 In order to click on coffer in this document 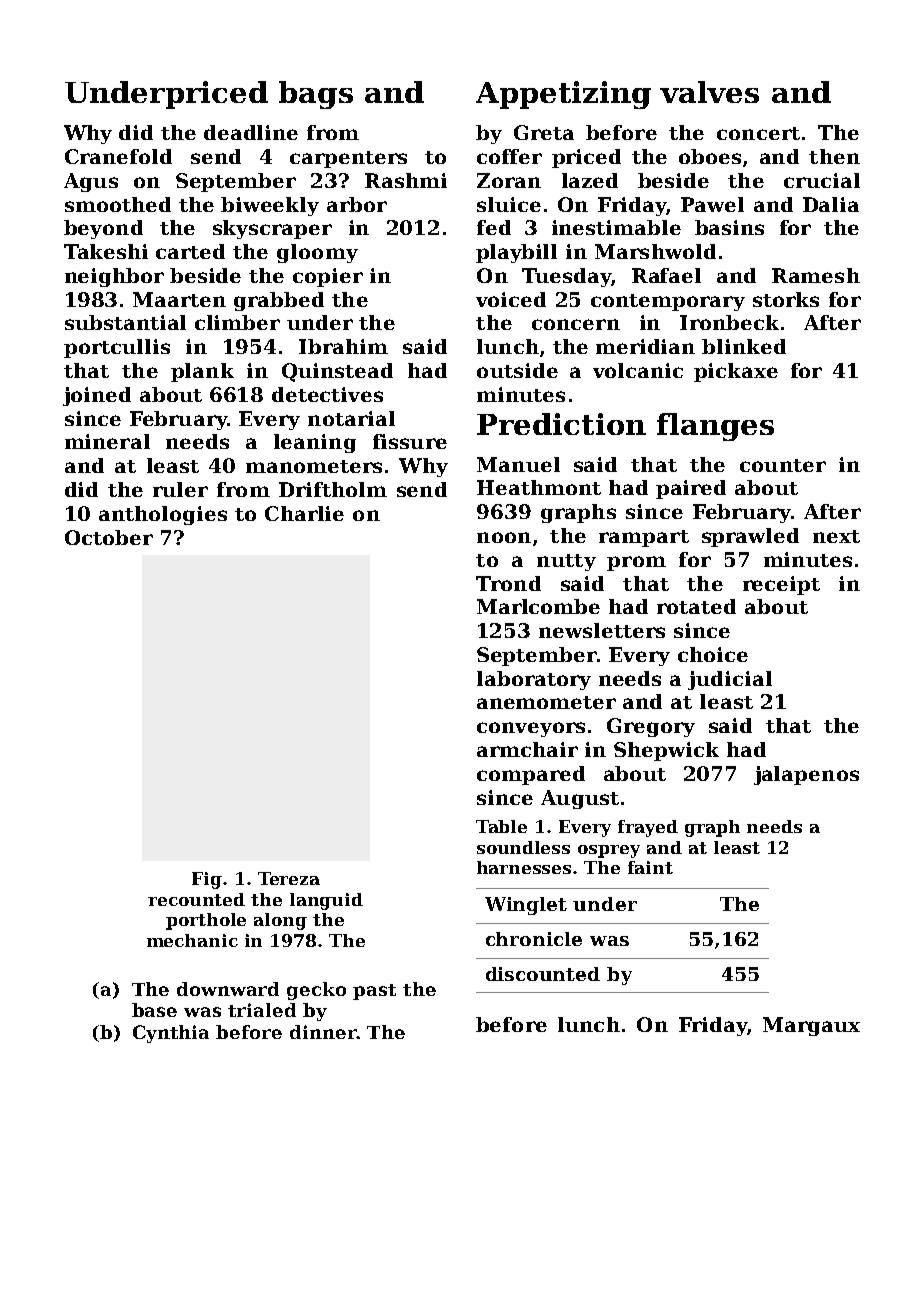, I will do `click(509, 156)`.
